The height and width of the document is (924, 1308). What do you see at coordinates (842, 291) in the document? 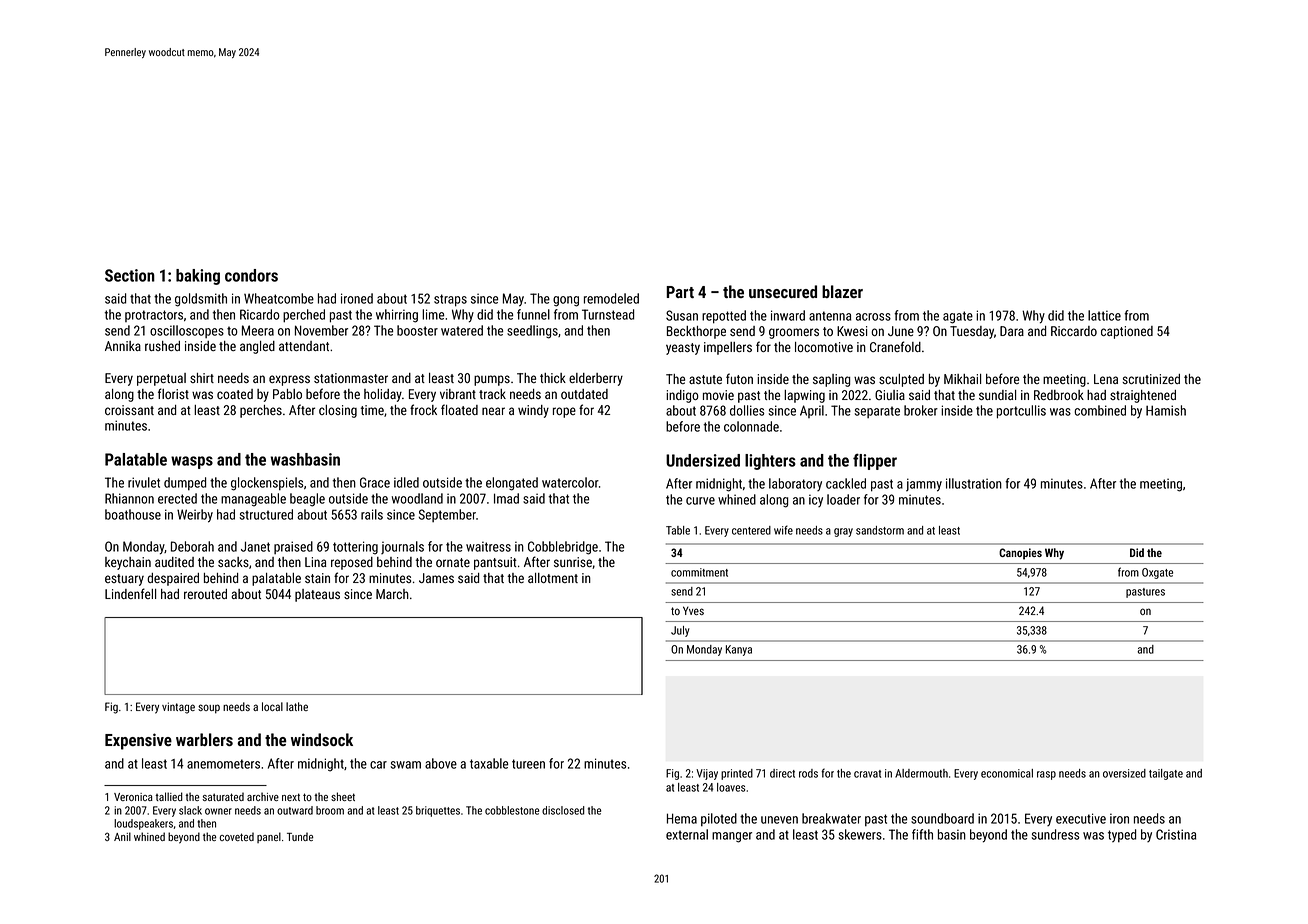
I see `blazer` at bounding box center [842, 291].
